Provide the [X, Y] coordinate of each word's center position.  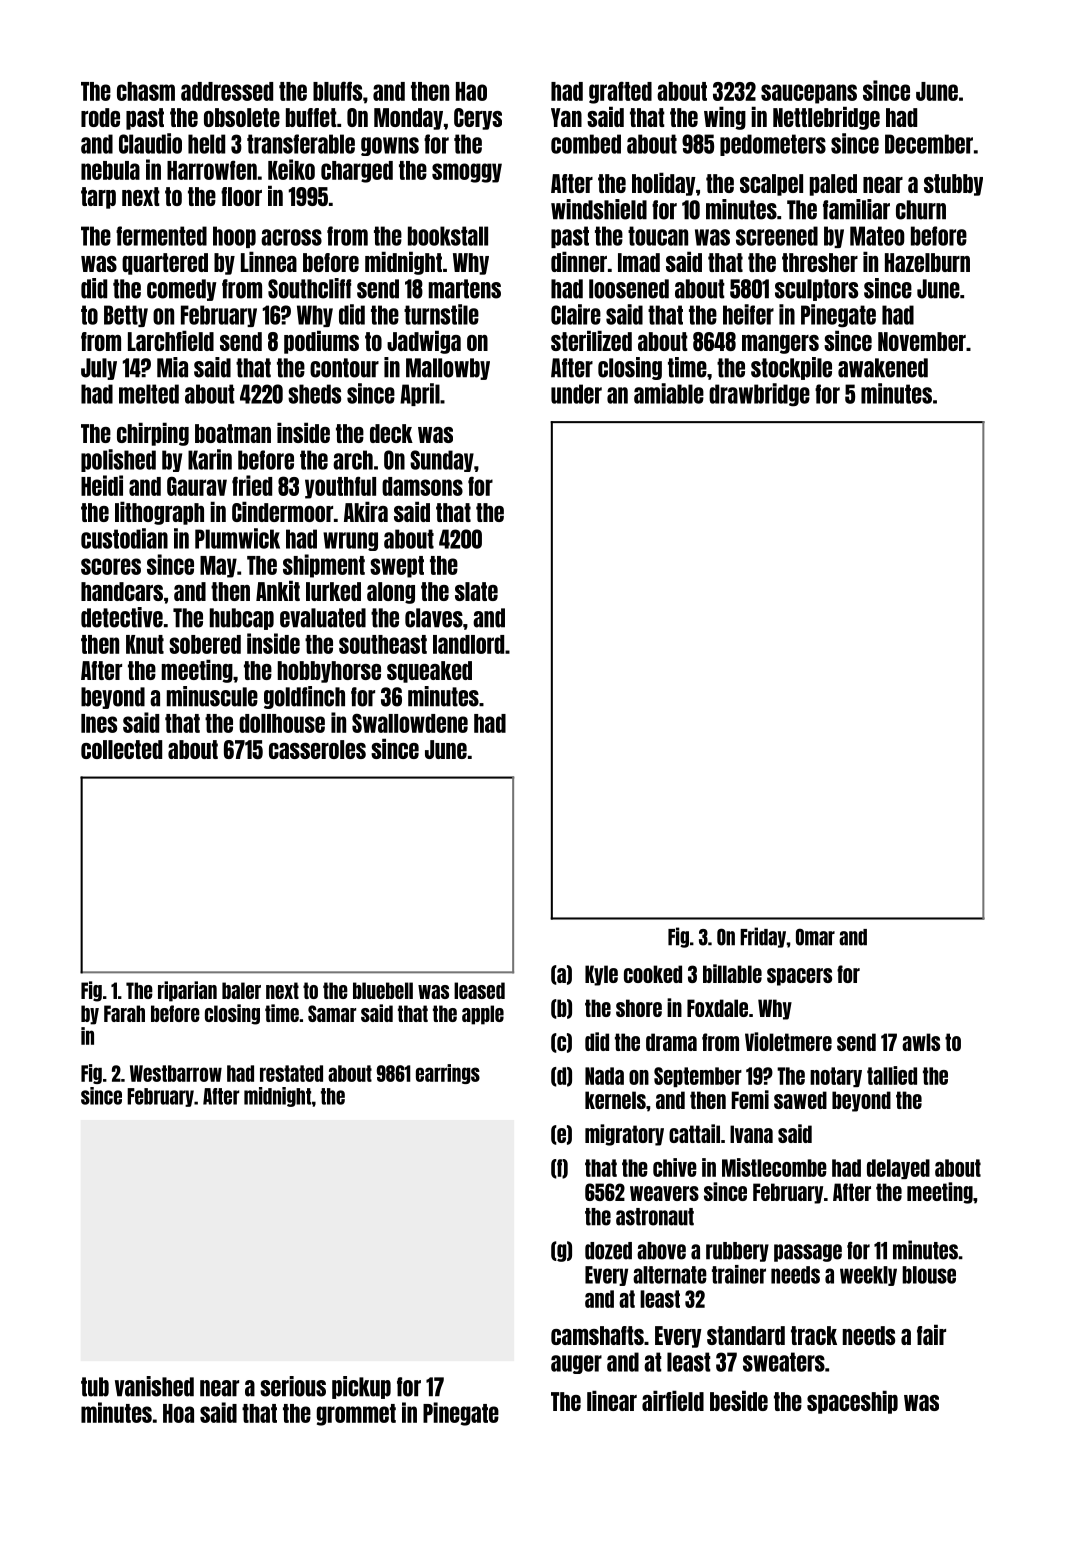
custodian [124, 538]
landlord [468, 644]
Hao [471, 91]
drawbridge [759, 395]
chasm [146, 91]
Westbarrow [176, 1073]
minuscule [212, 696]
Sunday [442, 461]
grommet [356, 1415]
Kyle [601, 975]
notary [836, 1077]
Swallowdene [410, 723]
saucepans [809, 94]
